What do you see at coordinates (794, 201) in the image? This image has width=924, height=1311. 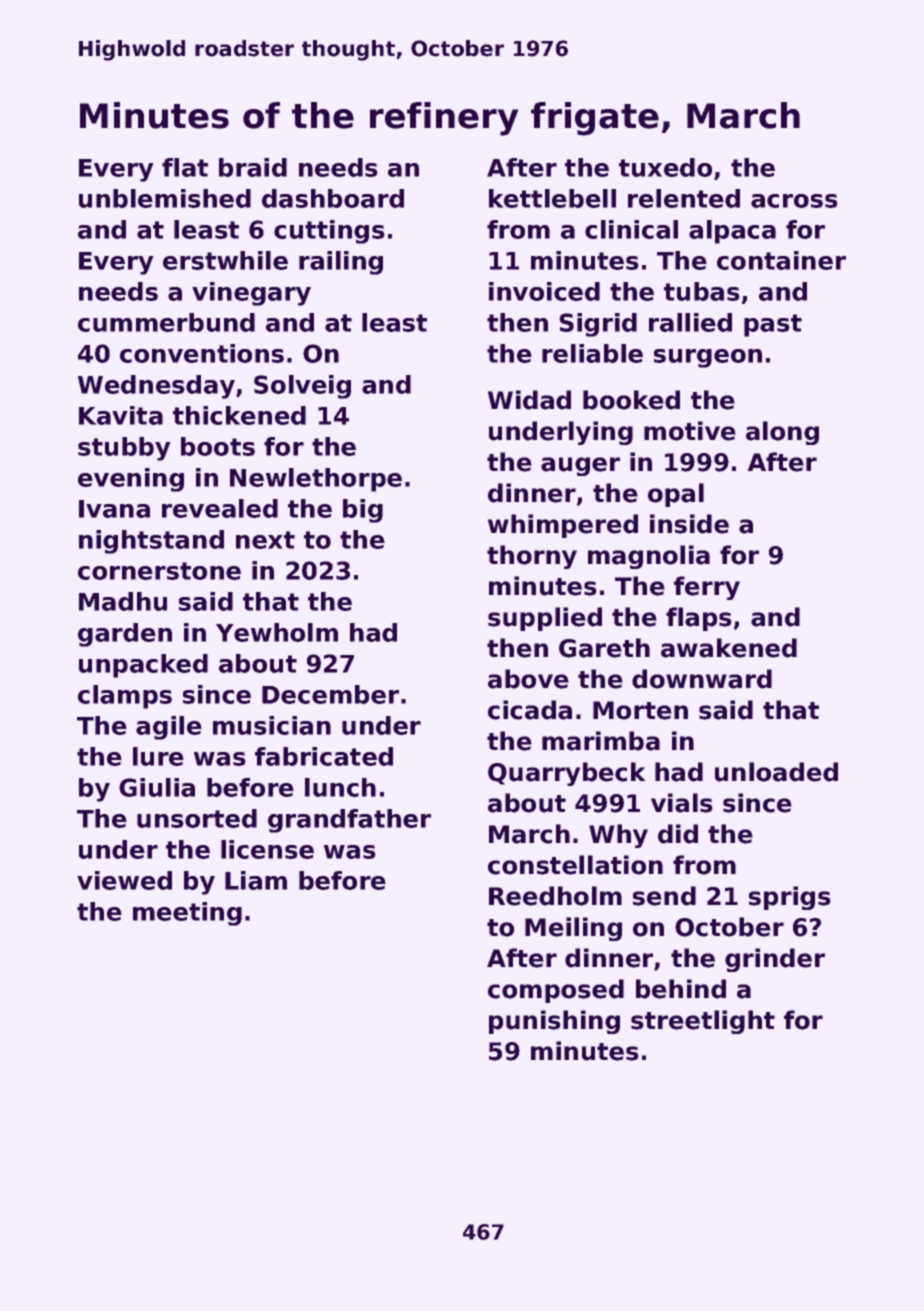 I see `across` at bounding box center [794, 201].
